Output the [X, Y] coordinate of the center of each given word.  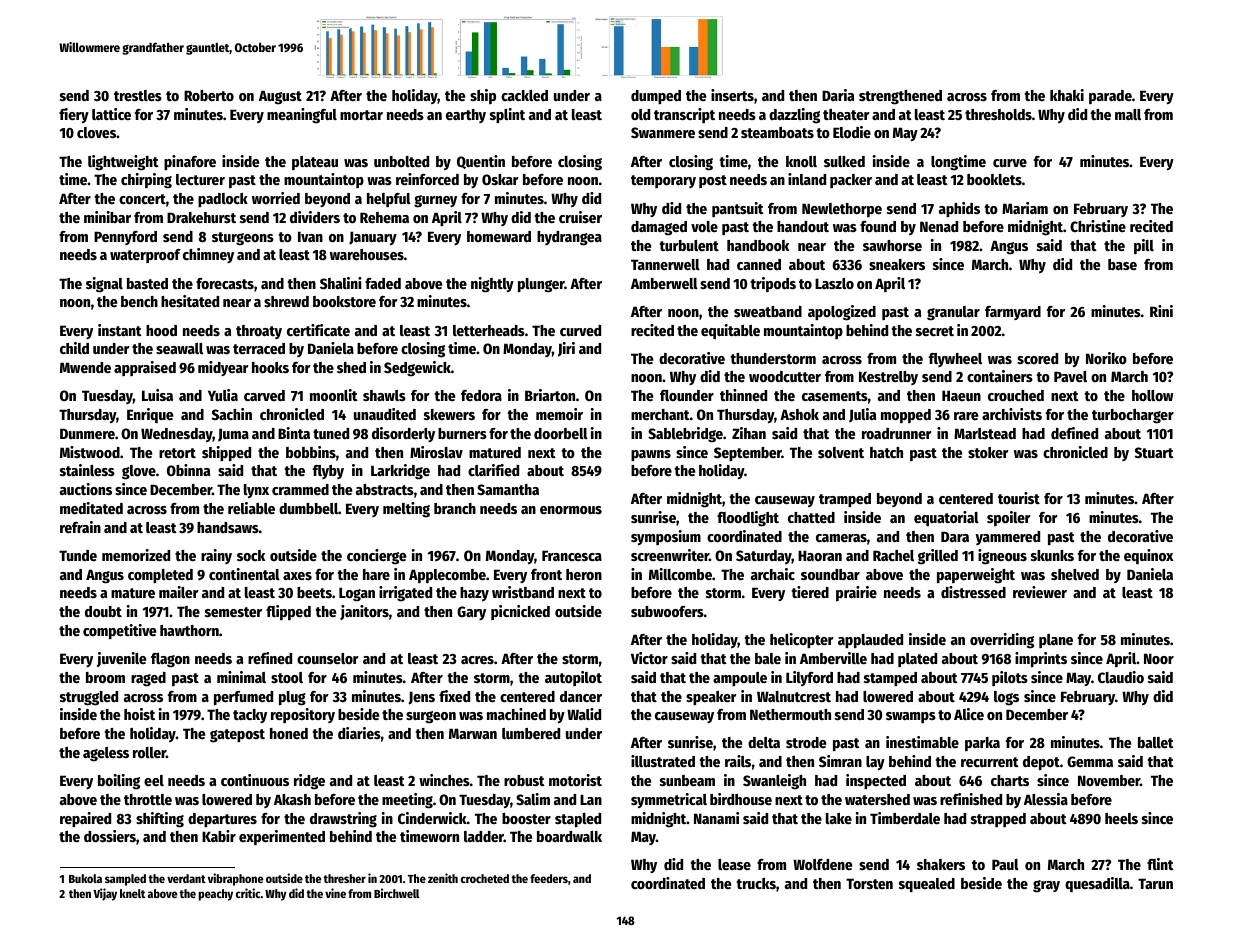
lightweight [123, 163]
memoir [559, 414]
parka [982, 744]
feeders [549, 878]
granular [953, 313]
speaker [711, 698]
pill [1144, 246]
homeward [499, 236]
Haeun [961, 395]
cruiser [580, 217]
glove [139, 472]
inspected [876, 781]
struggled [89, 698]
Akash [292, 799]
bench [139, 301]
